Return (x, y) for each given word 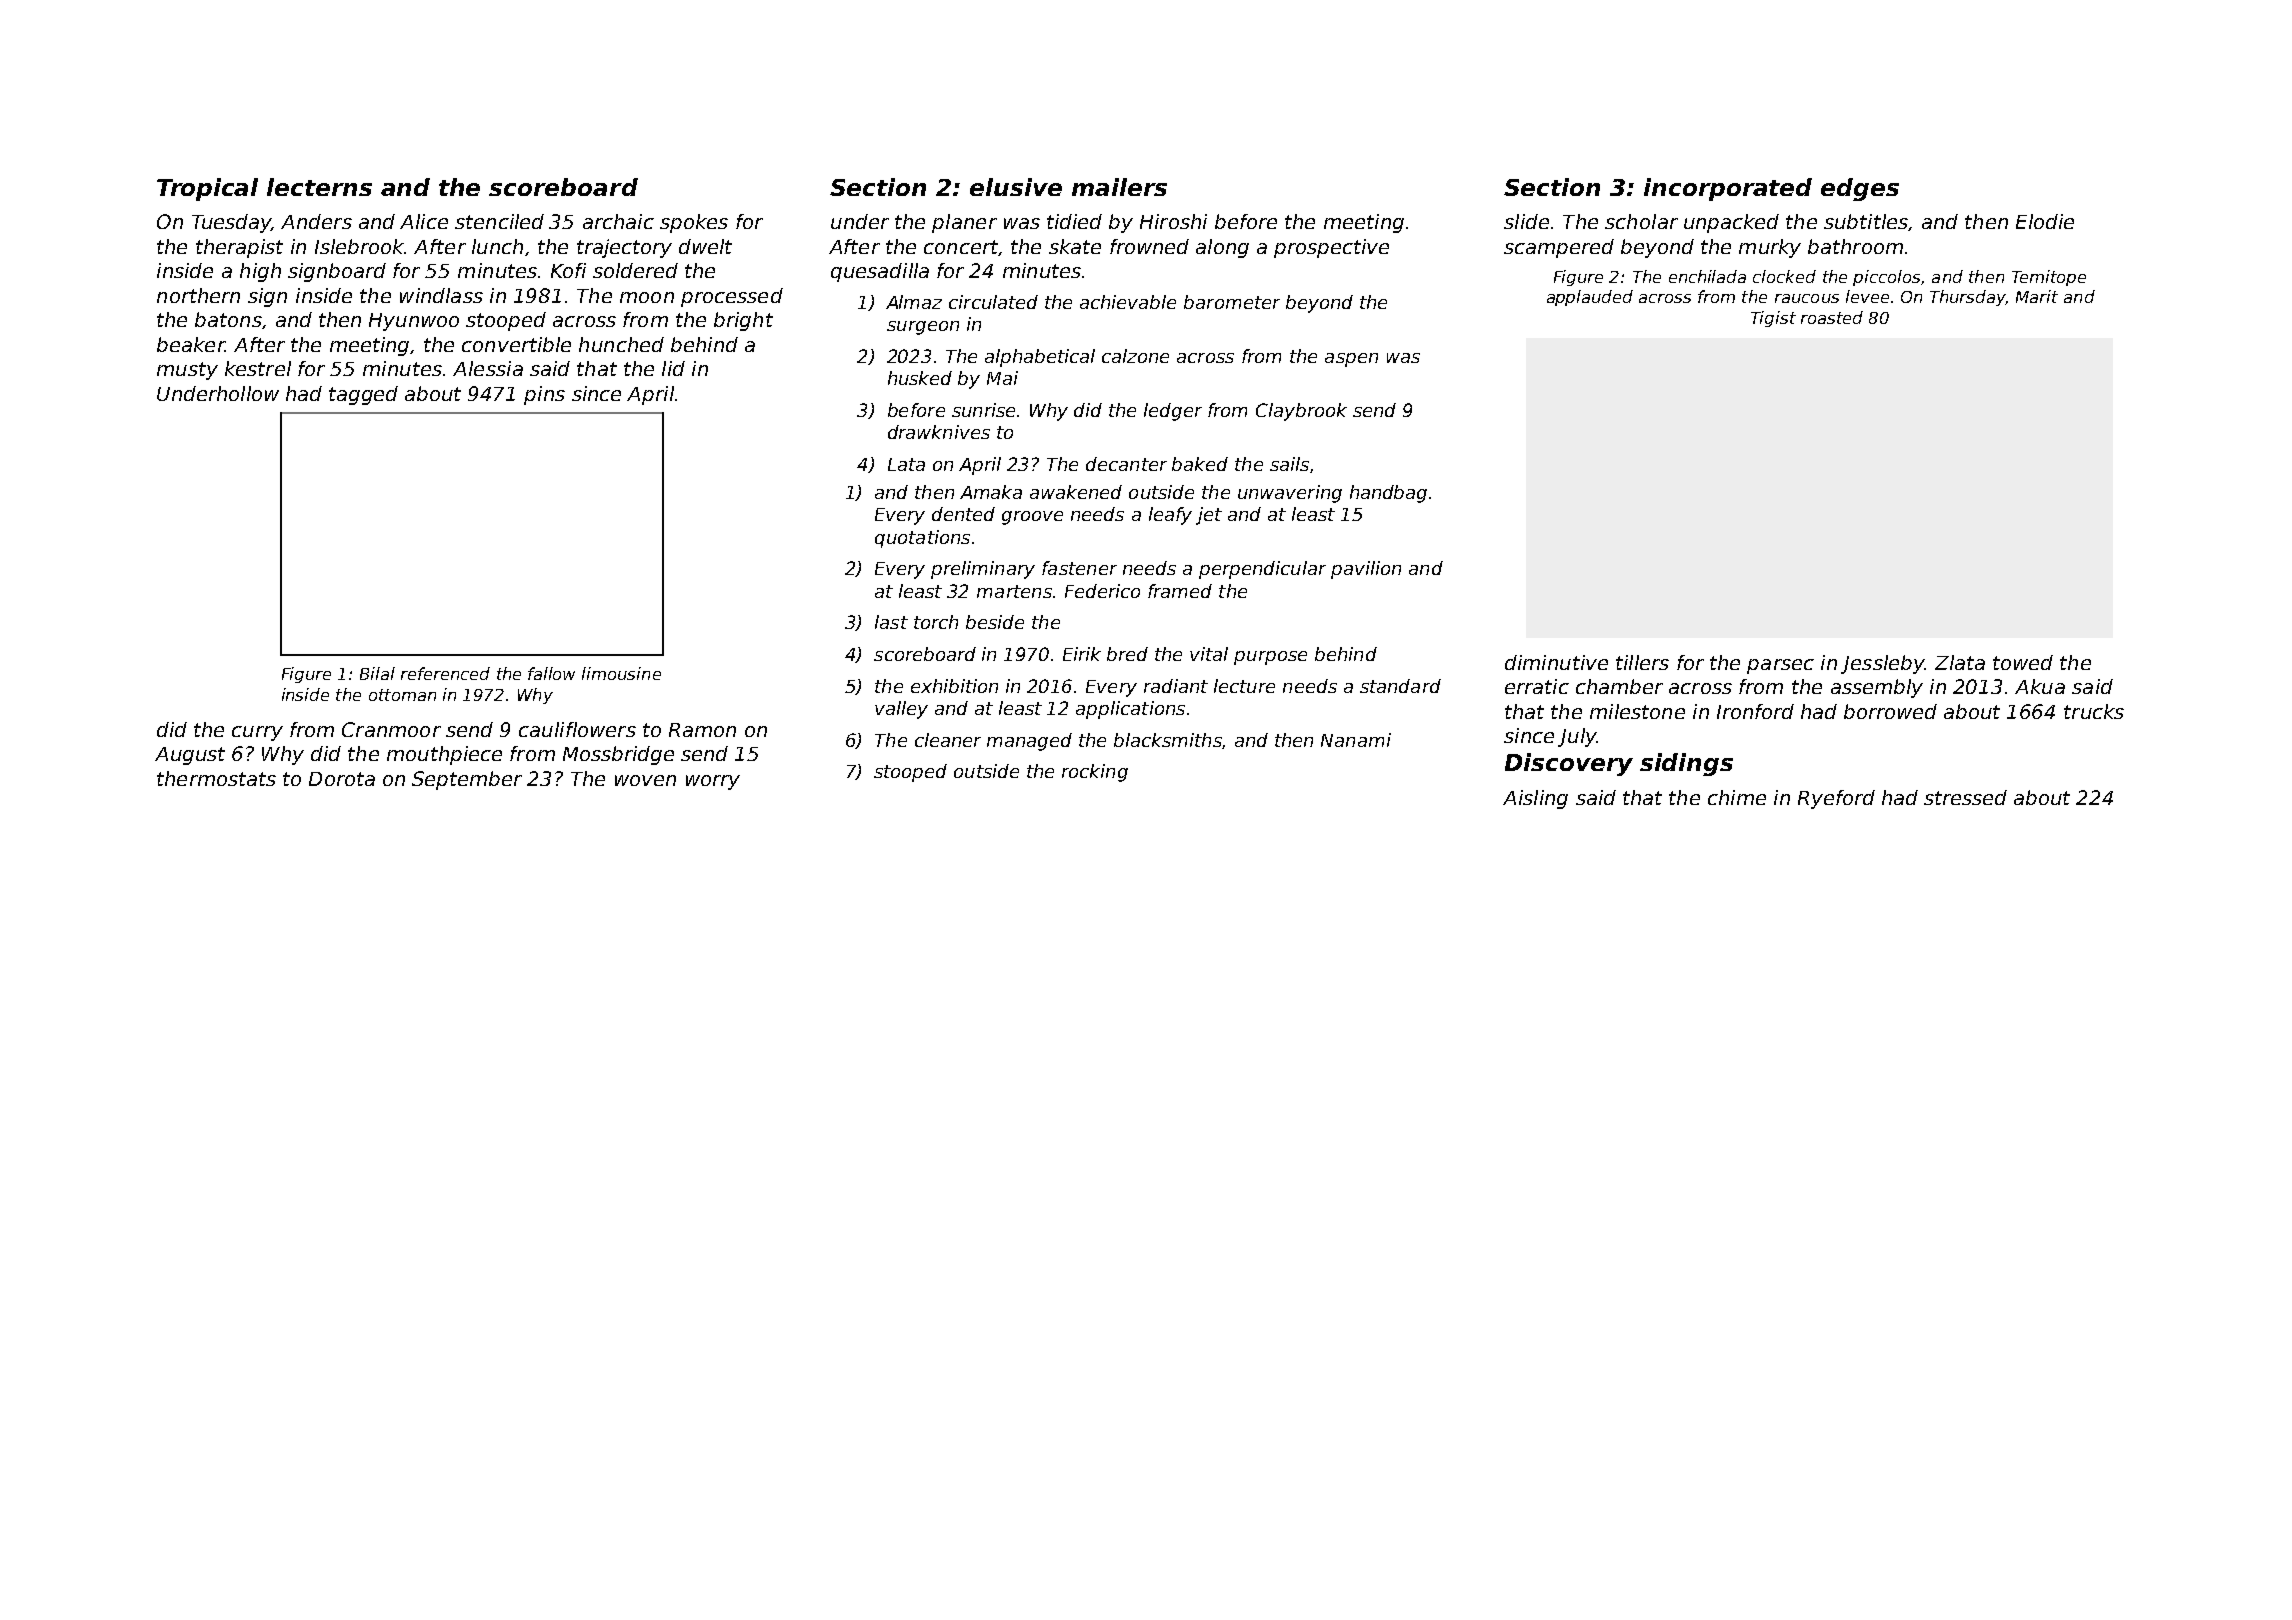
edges (1860, 189)
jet (1209, 516)
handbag (1388, 494)
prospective (1331, 248)
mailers (1119, 187)
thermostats (216, 778)
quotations (922, 539)
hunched (621, 344)
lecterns (319, 187)
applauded (1590, 298)
